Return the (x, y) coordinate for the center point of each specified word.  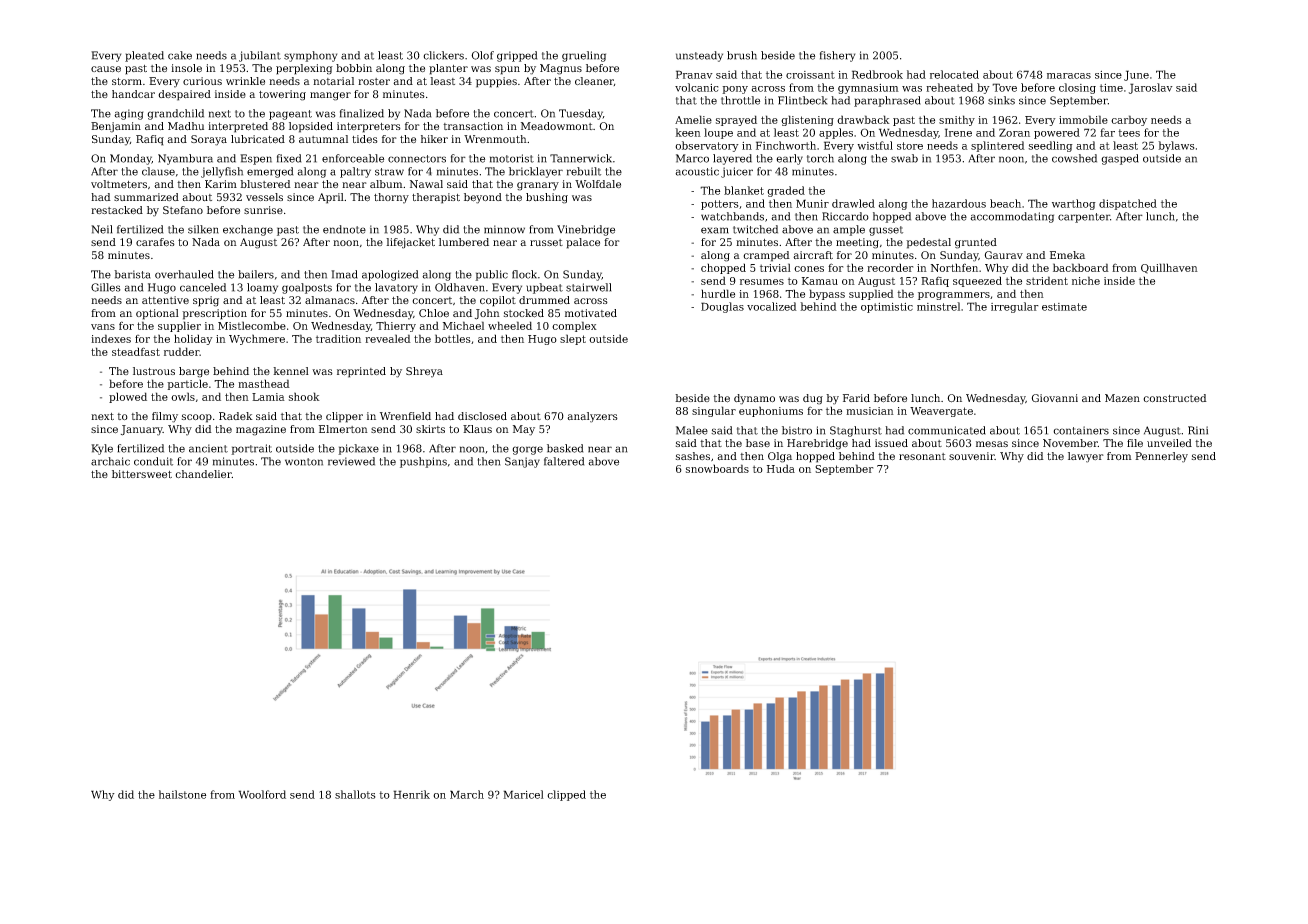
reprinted (361, 372)
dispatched (1128, 204)
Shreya (424, 372)
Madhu (186, 126)
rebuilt (584, 171)
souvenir (972, 456)
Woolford (262, 794)
